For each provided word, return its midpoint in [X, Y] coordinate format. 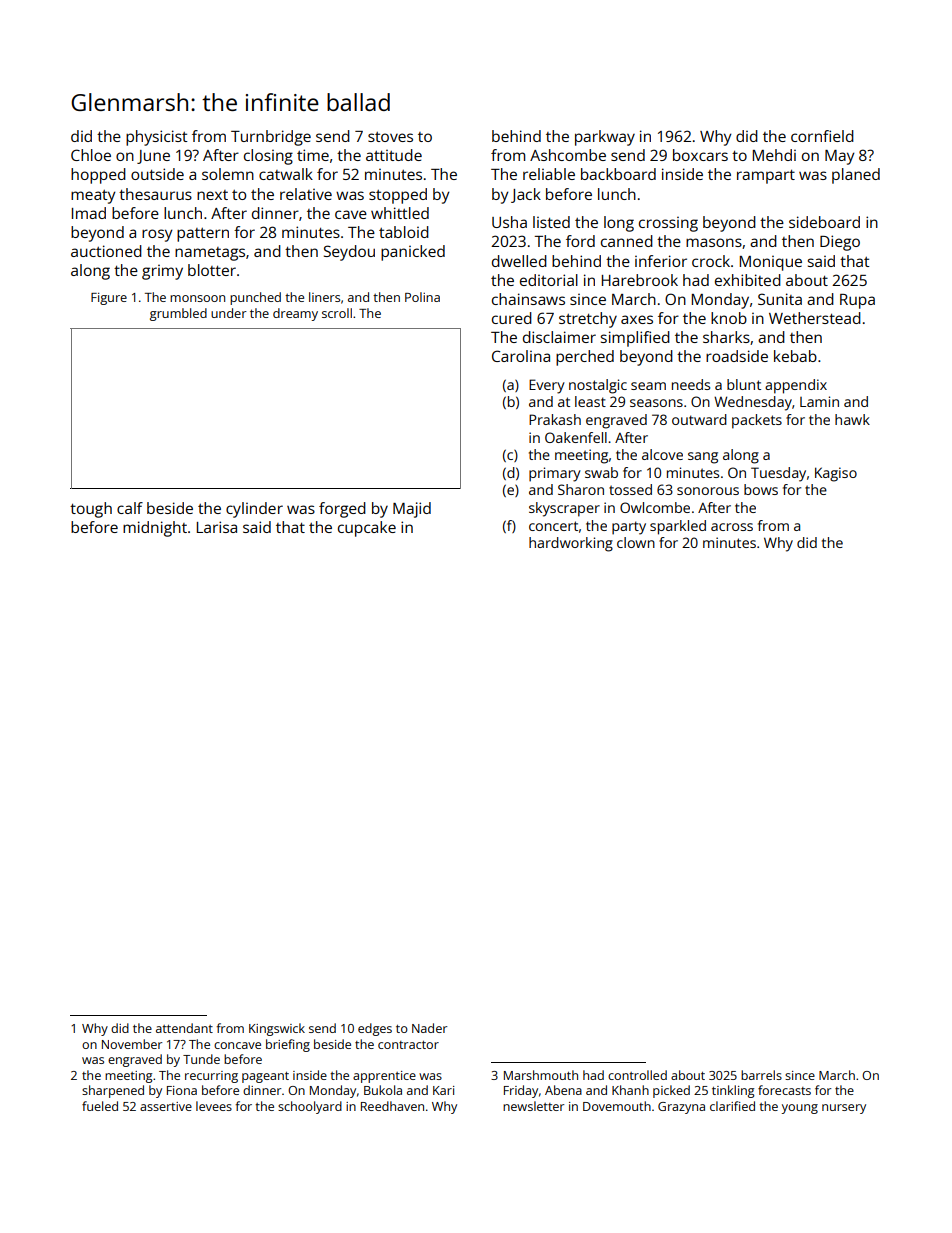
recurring [211, 1077]
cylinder [254, 510]
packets [757, 421]
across [732, 527]
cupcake [367, 529]
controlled [637, 1075]
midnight [155, 529]
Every [547, 386]
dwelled [519, 261]
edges [375, 1029]
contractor [408, 1045]
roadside [737, 356]
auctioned [106, 251]
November [132, 1044]
